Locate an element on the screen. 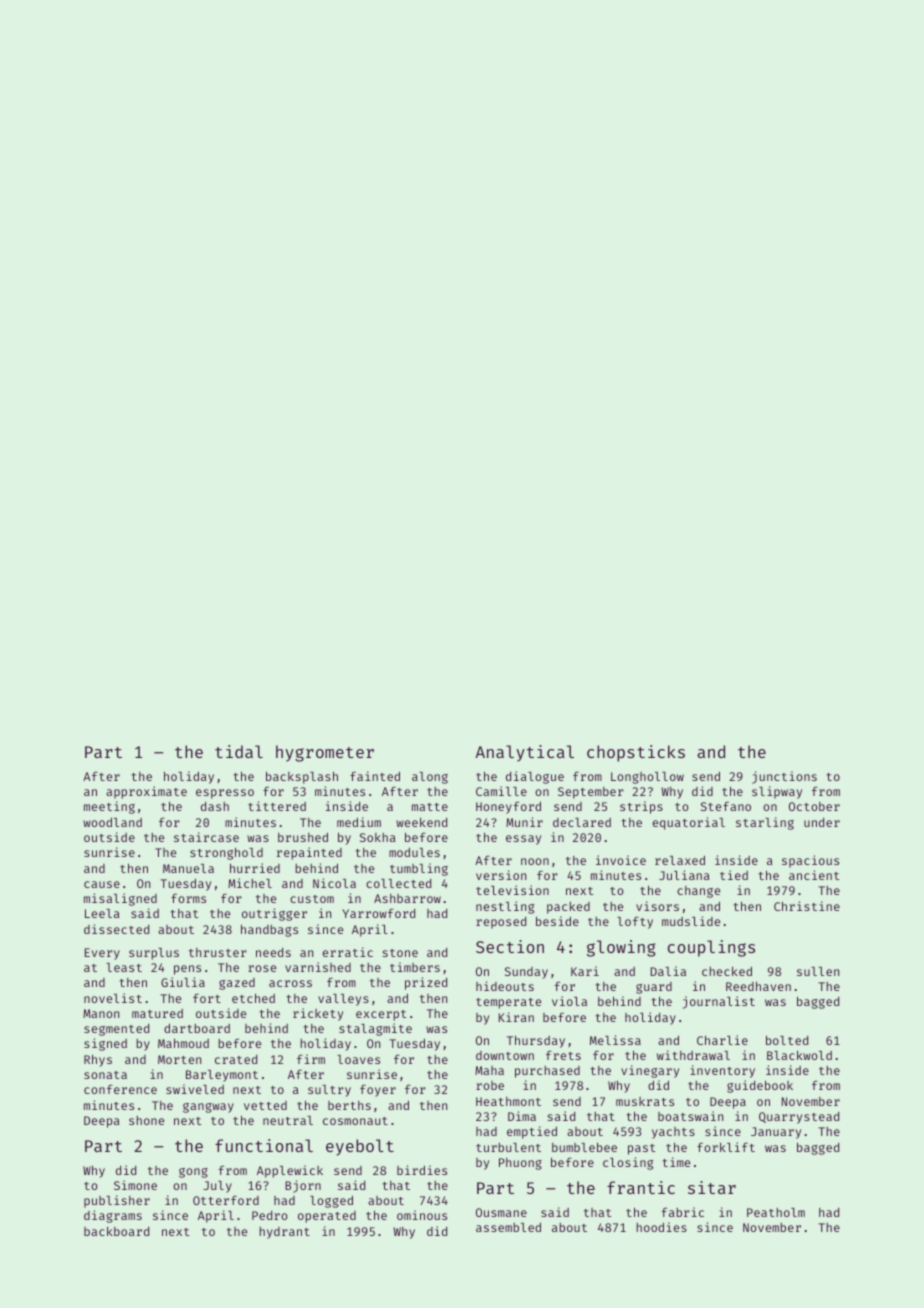 This screenshot has height=1308, width=924. modules is located at coordinates (414, 852).
